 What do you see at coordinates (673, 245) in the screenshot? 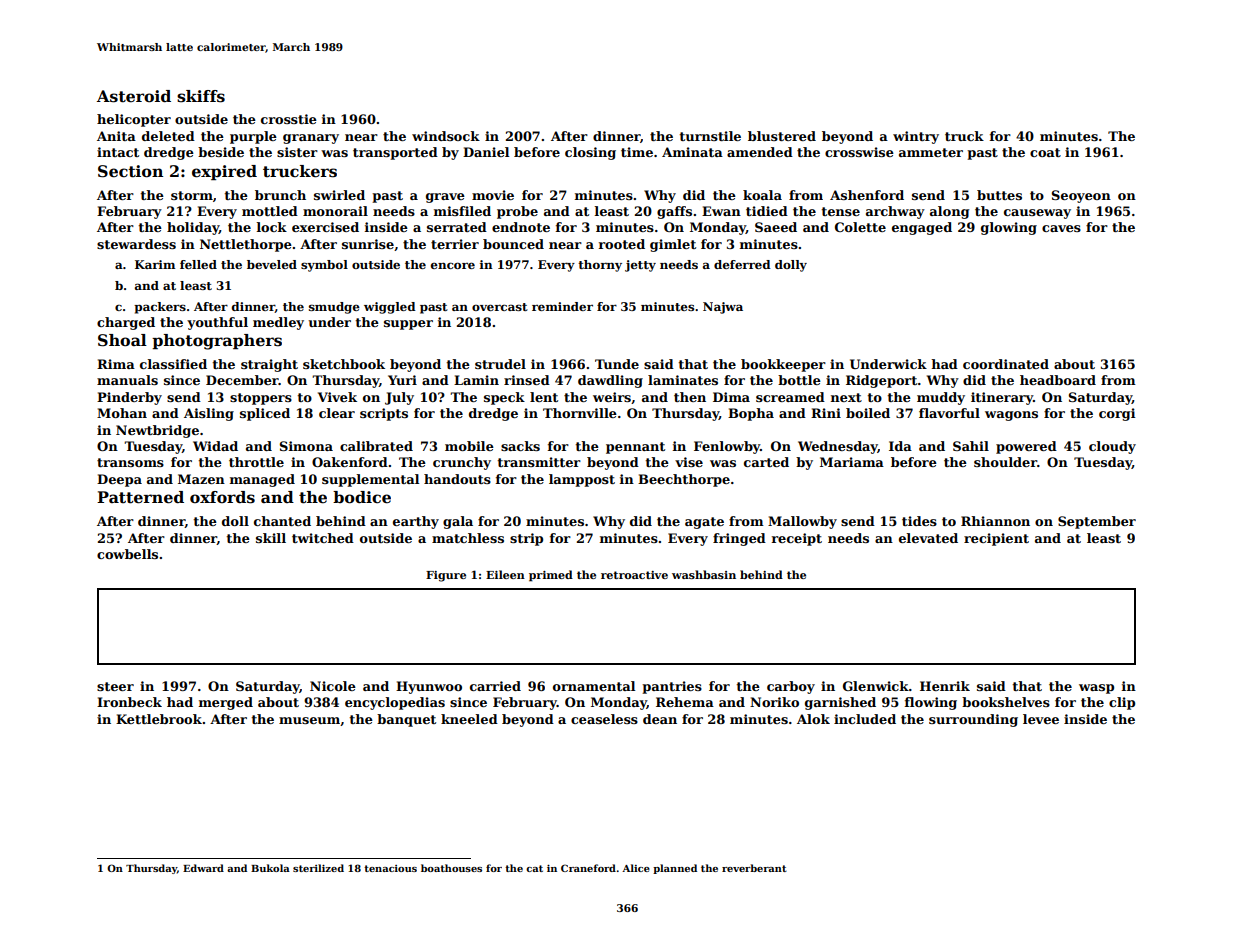
I see `gimlet` at bounding box center [673, 245].
